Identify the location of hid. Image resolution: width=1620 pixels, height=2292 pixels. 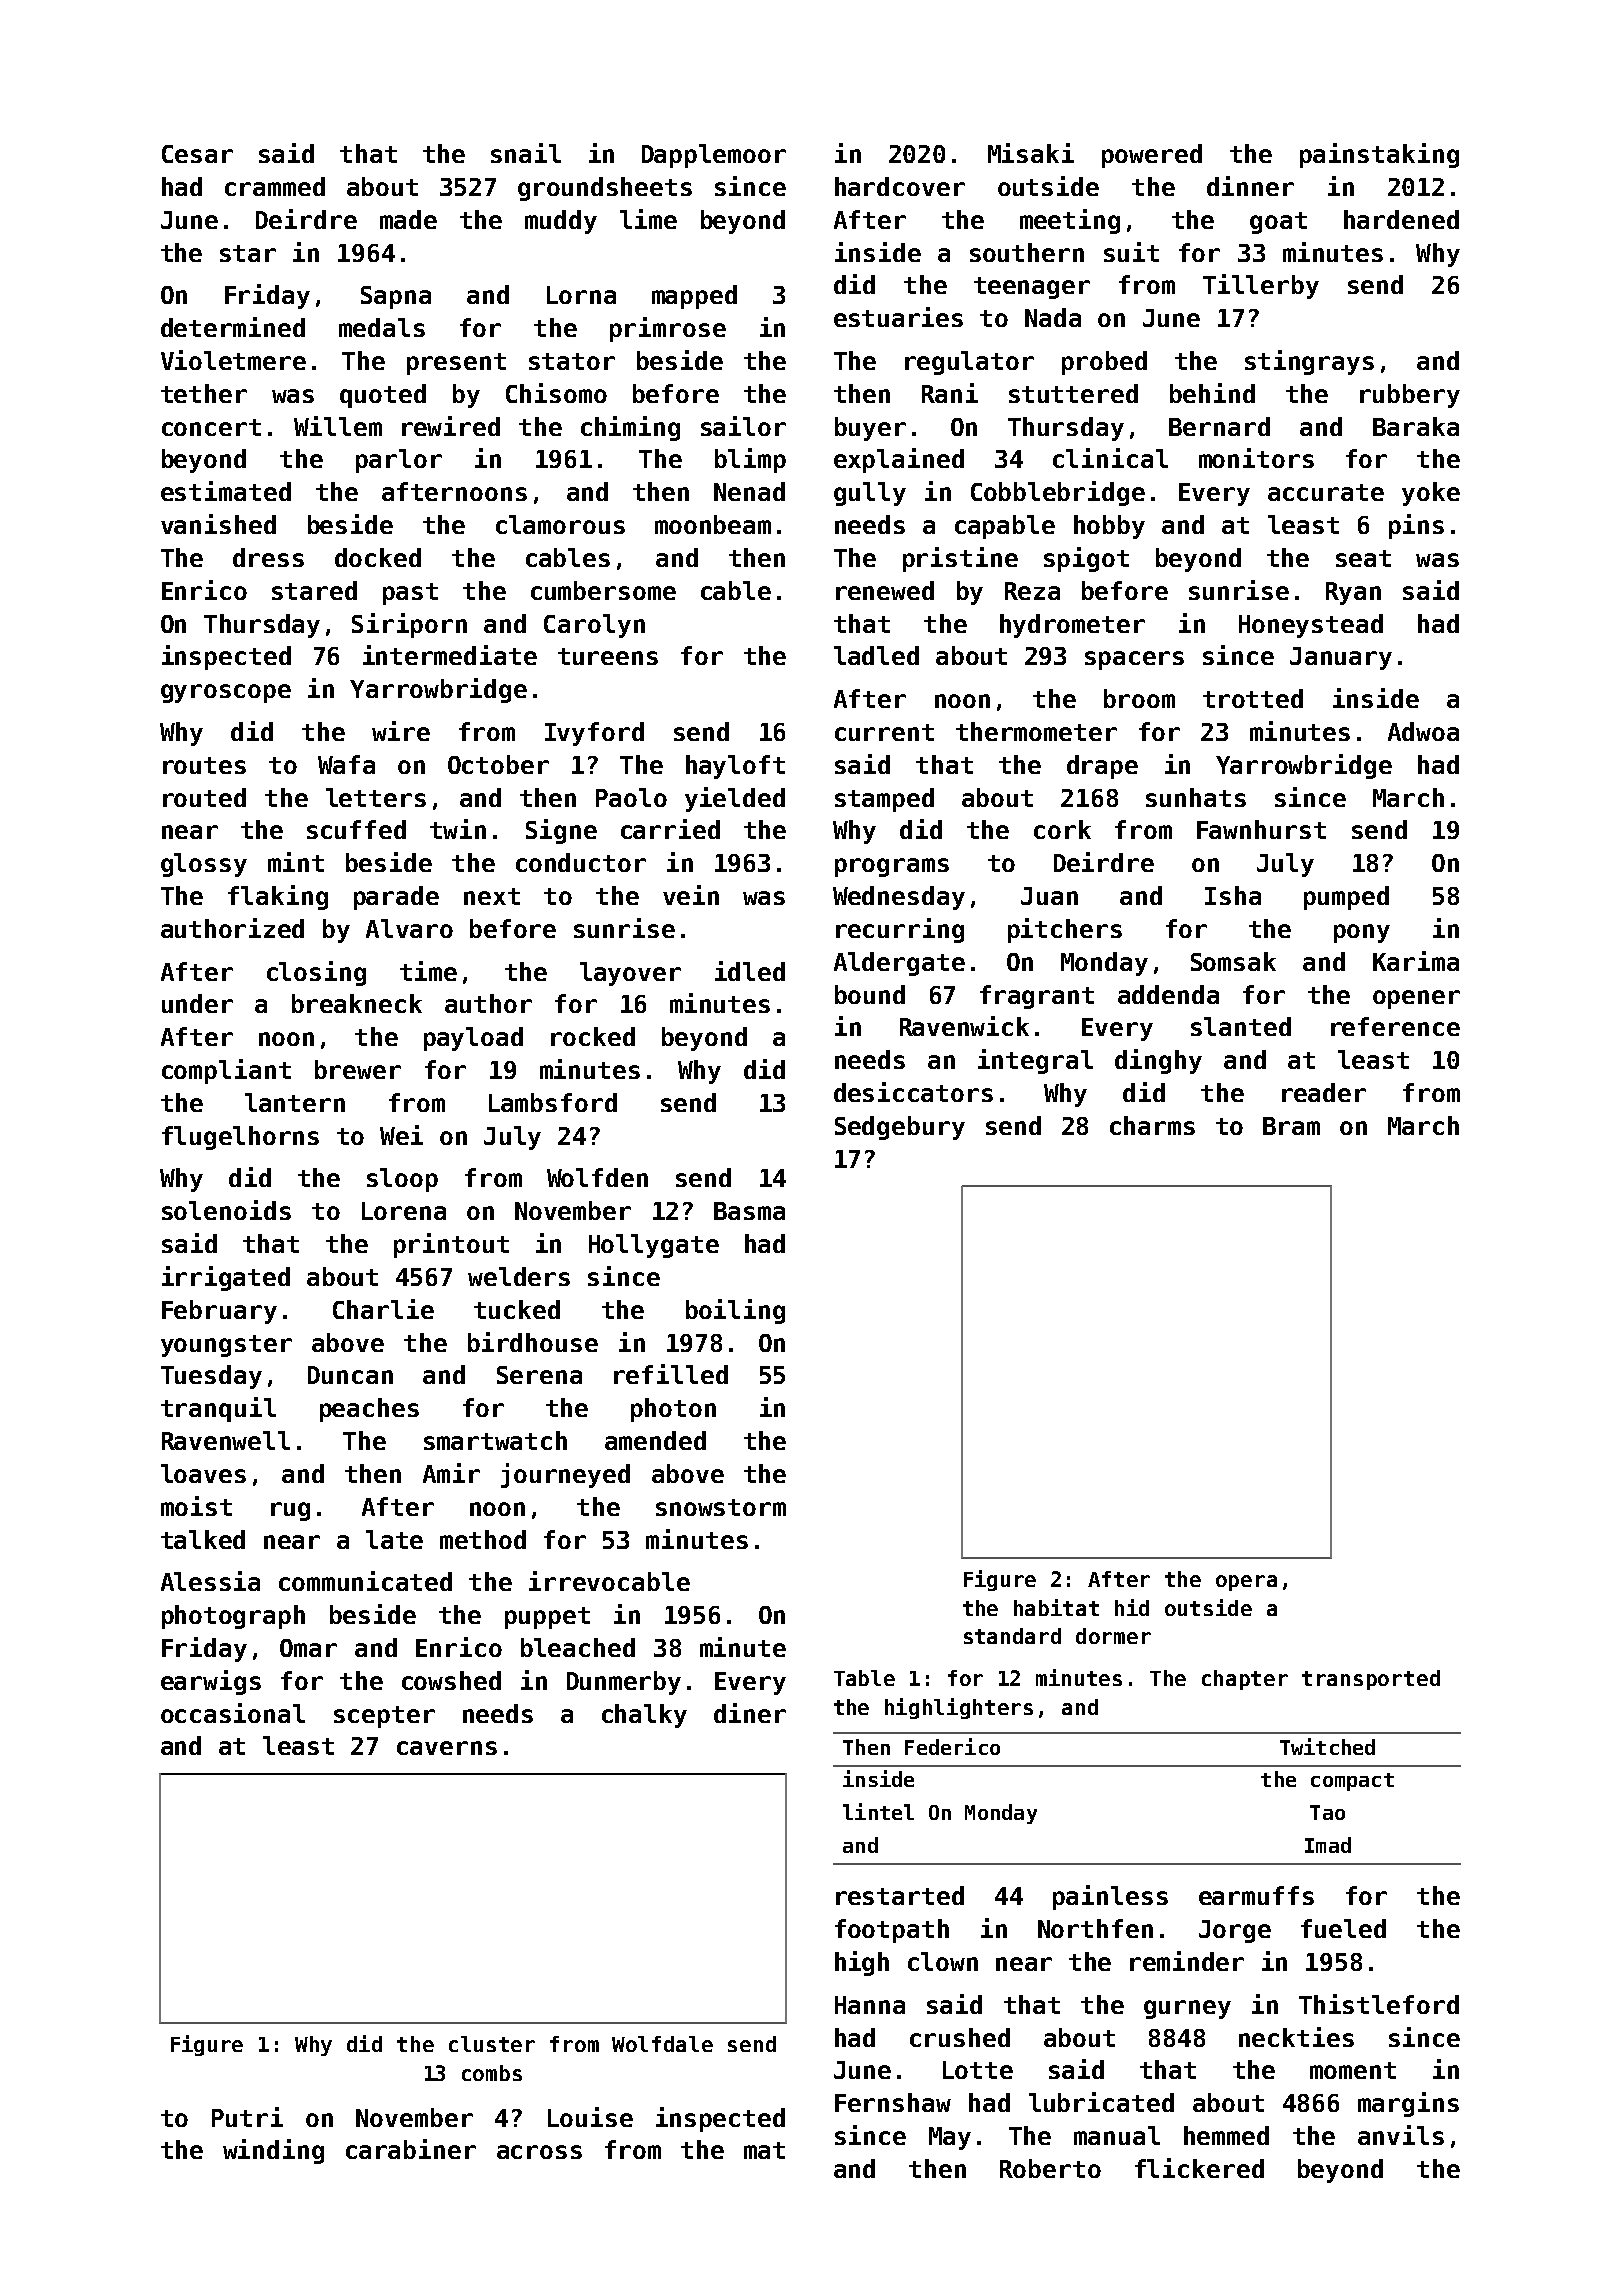
(1132, 1607).
